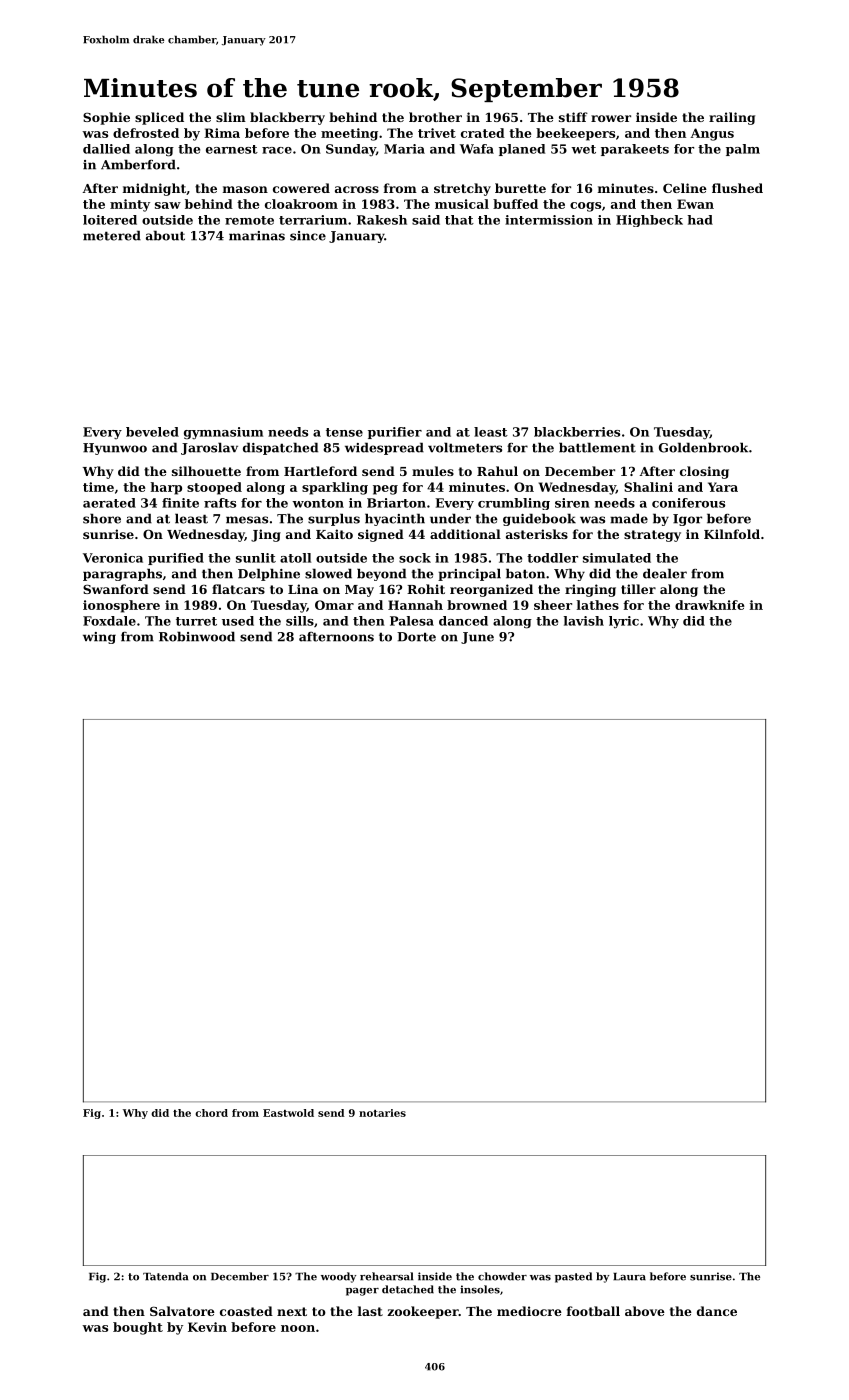  I want to click on rower, so click(611, 118).
